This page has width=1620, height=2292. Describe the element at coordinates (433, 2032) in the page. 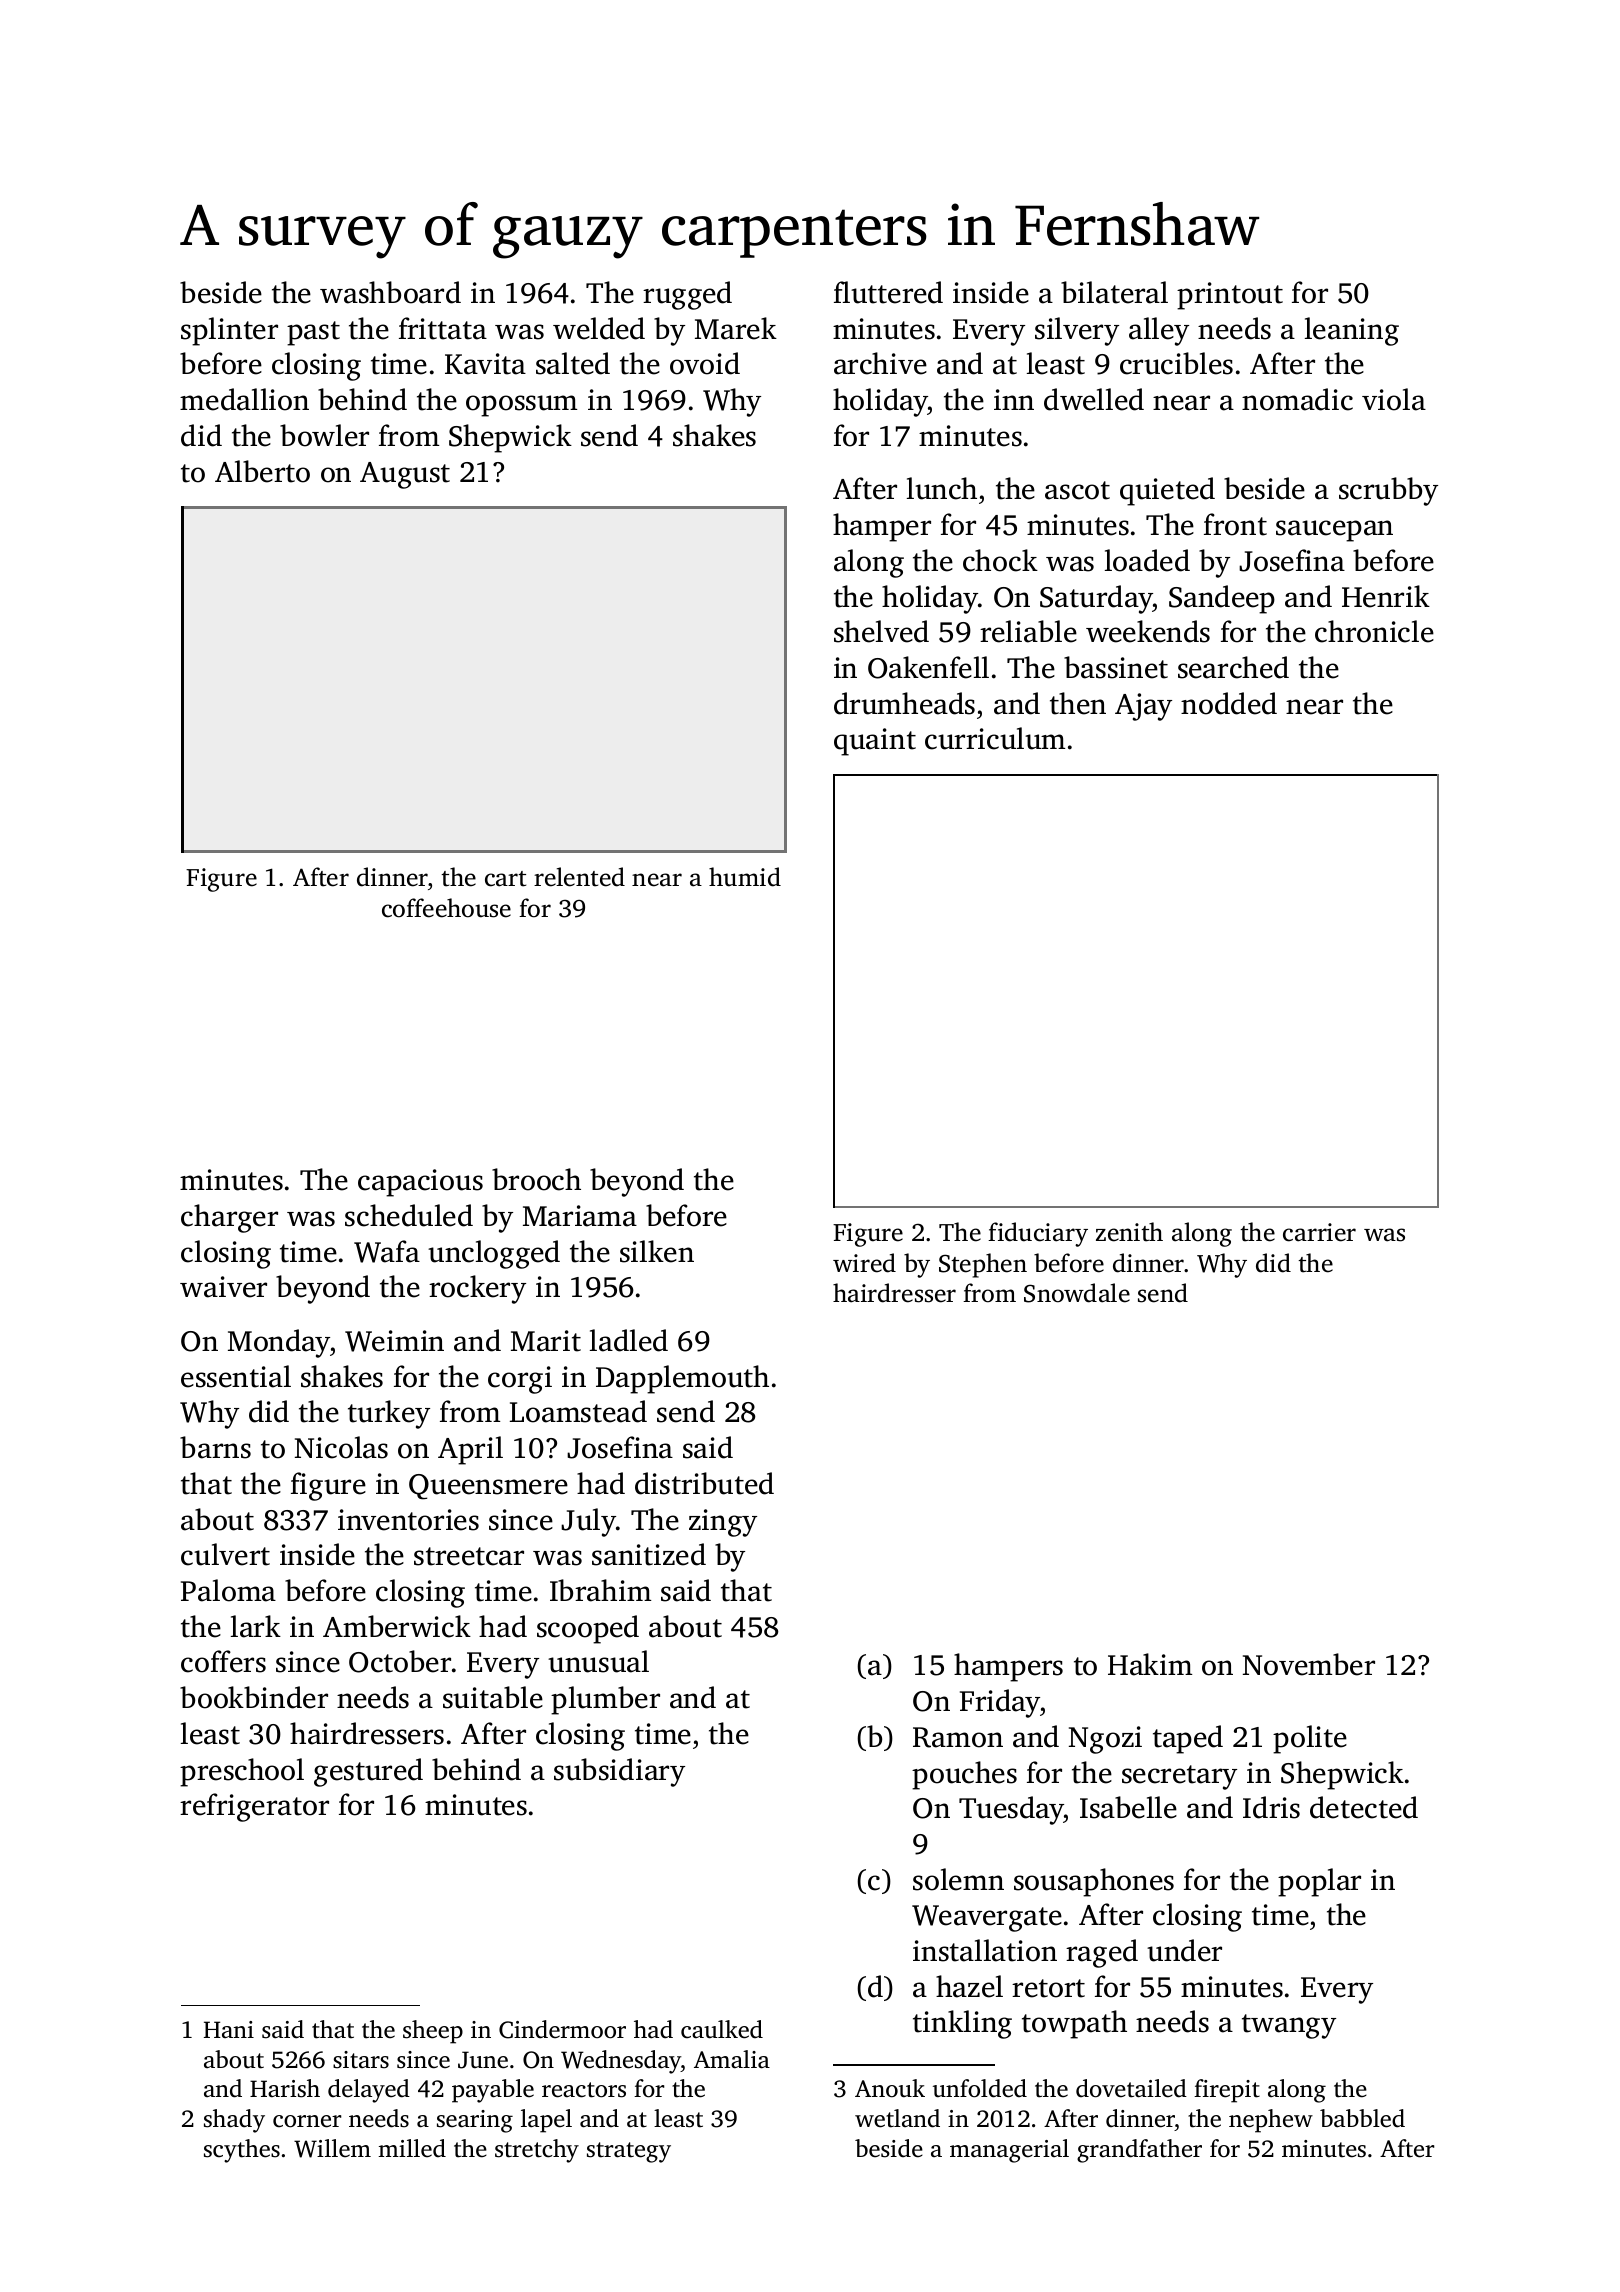

I see `sheep` at that location.
